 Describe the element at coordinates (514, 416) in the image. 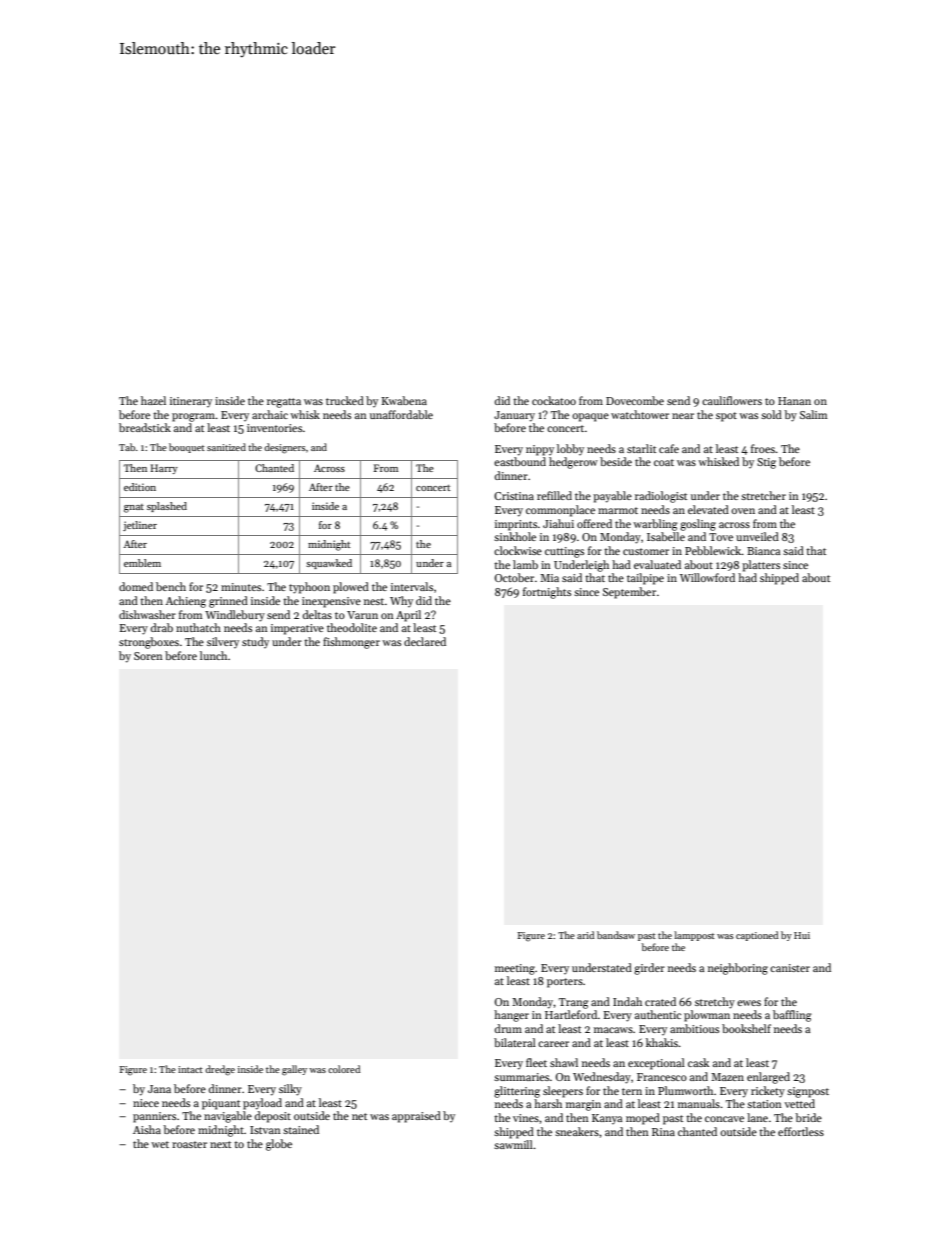

I see `January` at that location.
